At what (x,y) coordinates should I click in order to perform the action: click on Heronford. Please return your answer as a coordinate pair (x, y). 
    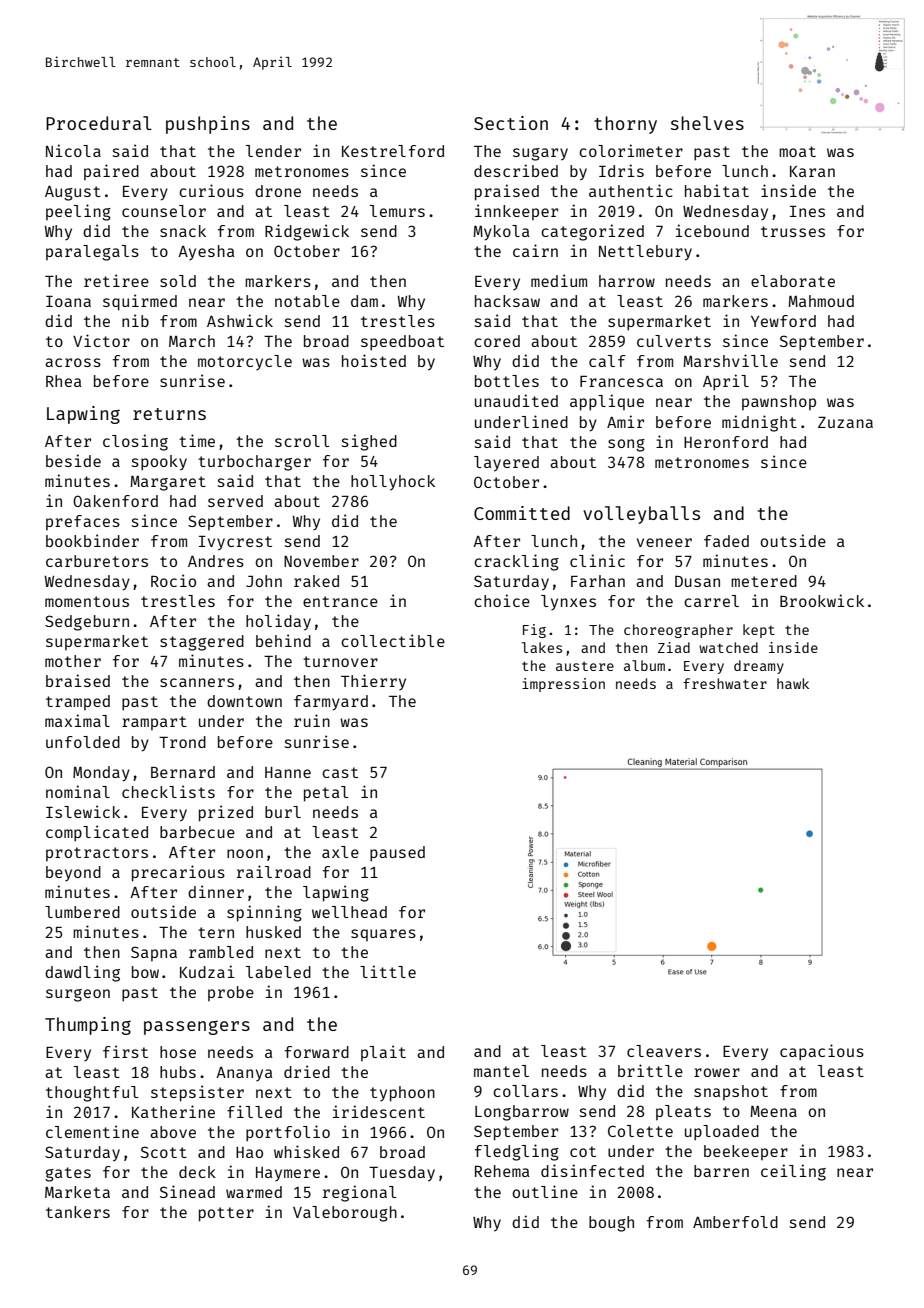
    Looking at the image, I should click on (726, 442).
